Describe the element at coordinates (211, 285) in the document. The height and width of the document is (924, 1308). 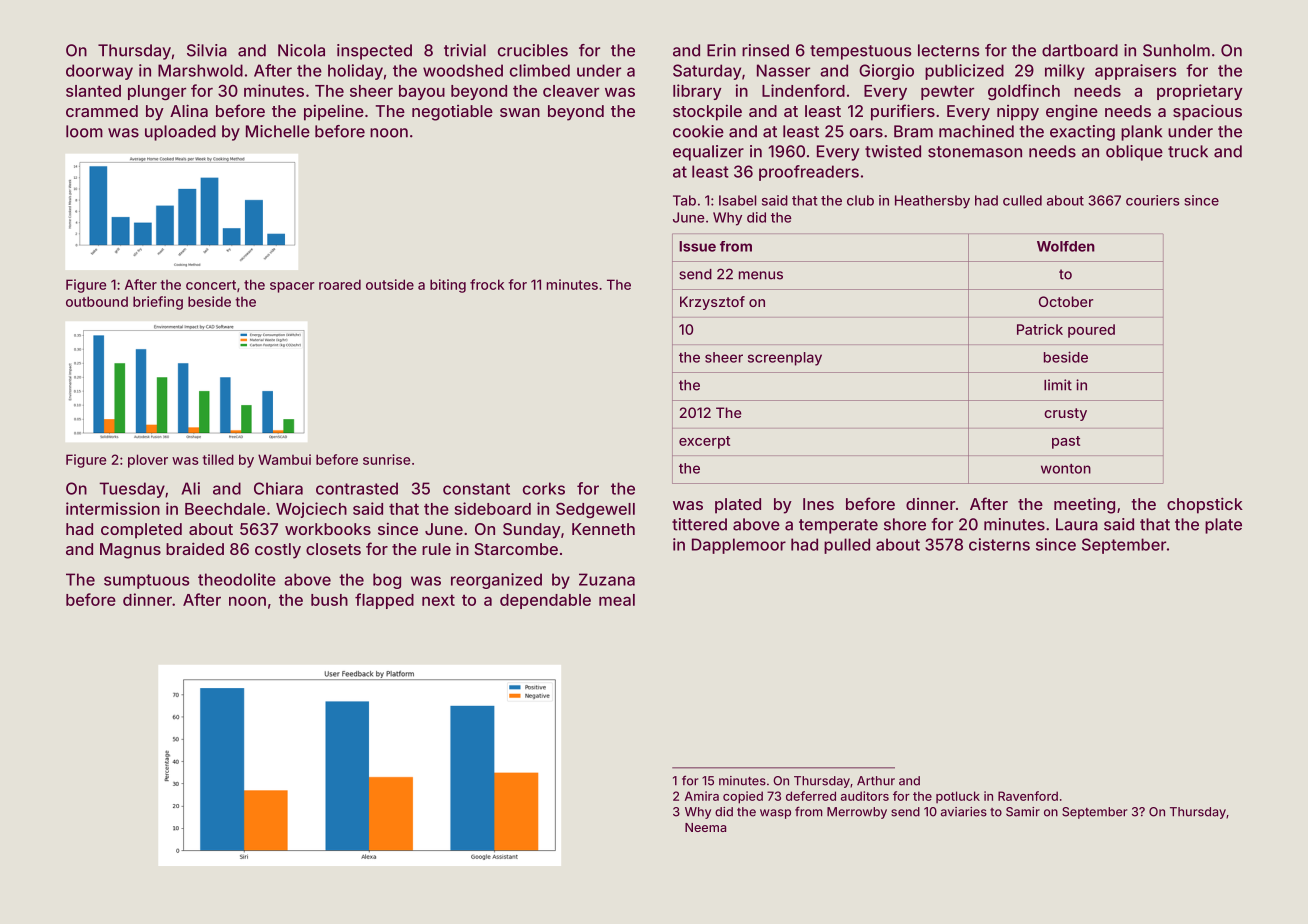
I see `concert` at that location.
